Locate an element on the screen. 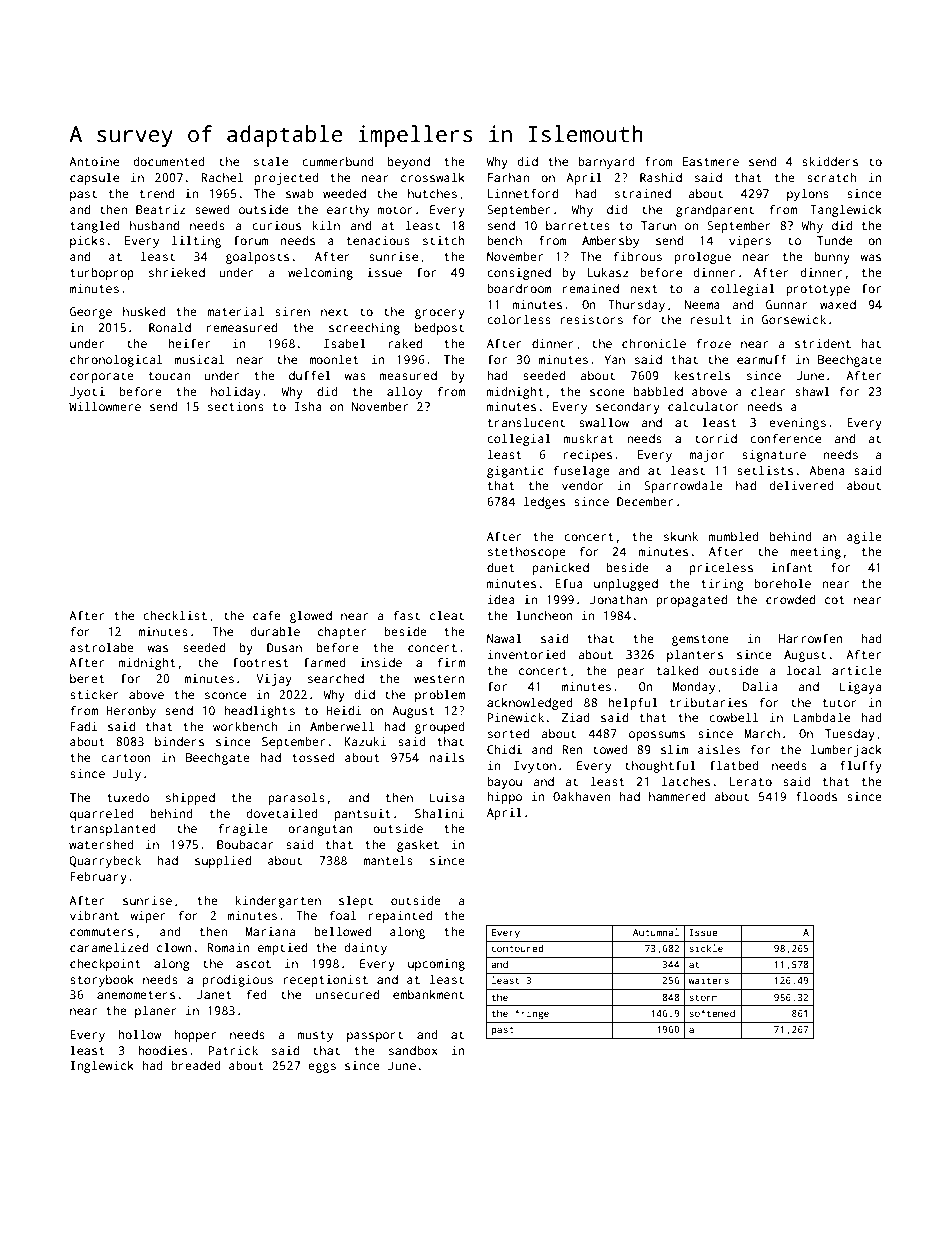 The height and width of the screenshot is (1233, 952). Ambersby is located at coordinates (610, 242).
